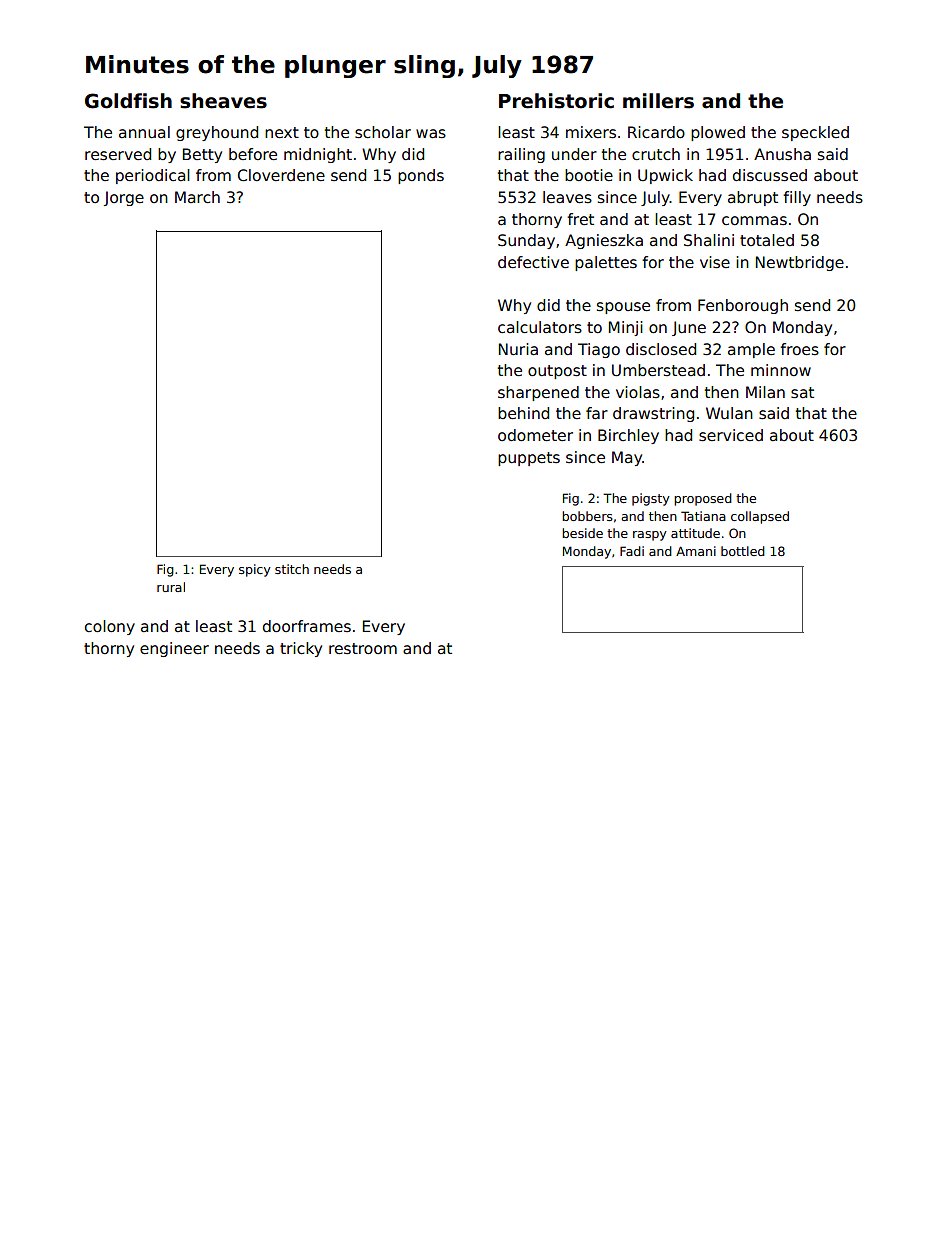 The width and height of the screenshot is (952, 1233). I want to click on greyhound, so click(217, 133).
